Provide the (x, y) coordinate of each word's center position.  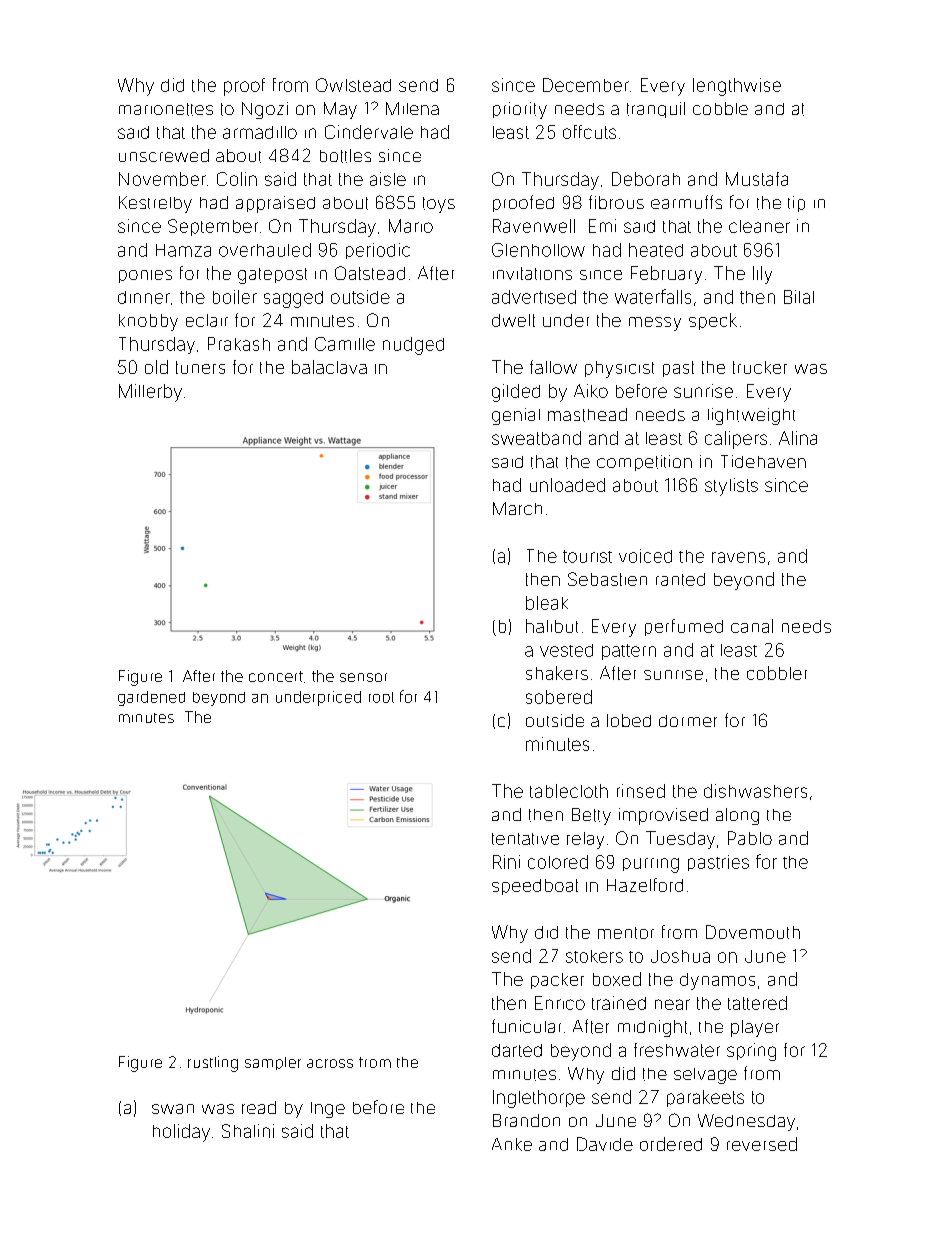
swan (173, 1109)
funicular (526, 1026)
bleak (547, 603)
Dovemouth (753, 932)
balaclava (329, 367)
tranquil (656, 110)
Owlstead (353, 85)
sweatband (536, 438)
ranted (680, 579)
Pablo (750, 838)
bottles (345, 156)
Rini (506, 862)
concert (276, 676)
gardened (151, 698)
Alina (798, 438)
